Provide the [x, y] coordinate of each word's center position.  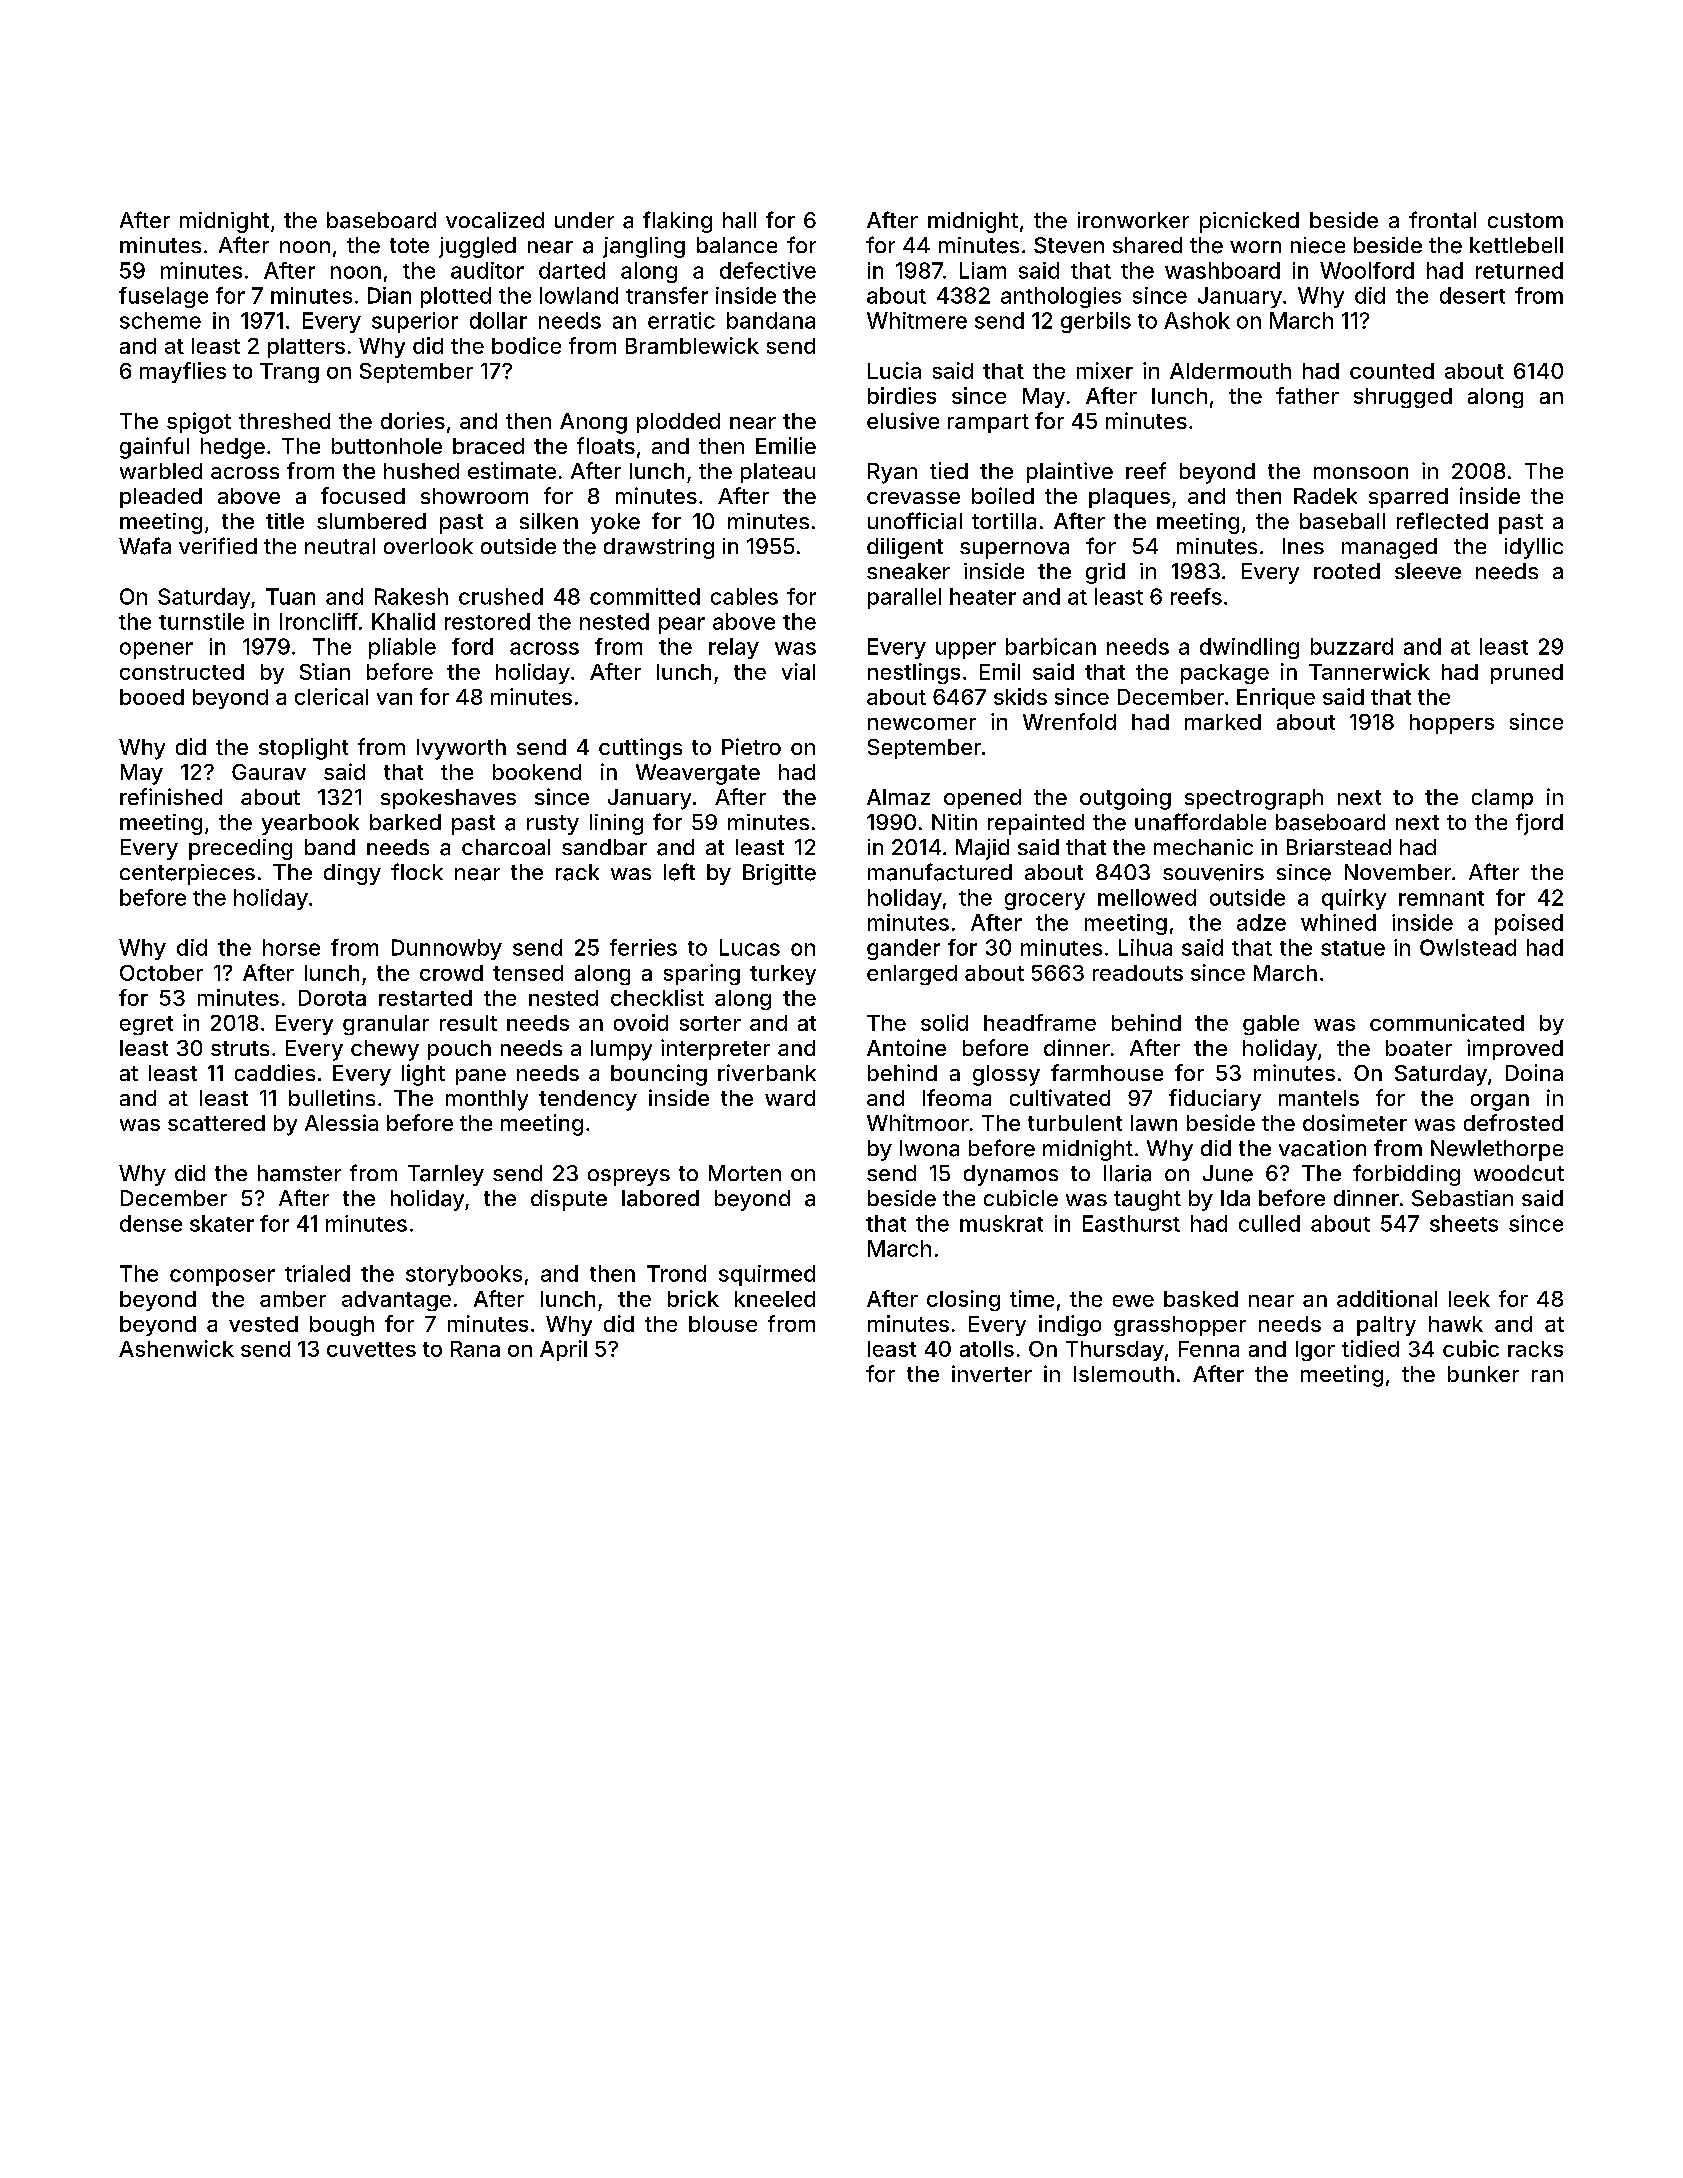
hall [739, 220]
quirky [1354, 899]
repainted [1036, 824]
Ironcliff [319, 621]
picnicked [1249, 222]
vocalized [495, 220]
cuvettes [371, 1349]
